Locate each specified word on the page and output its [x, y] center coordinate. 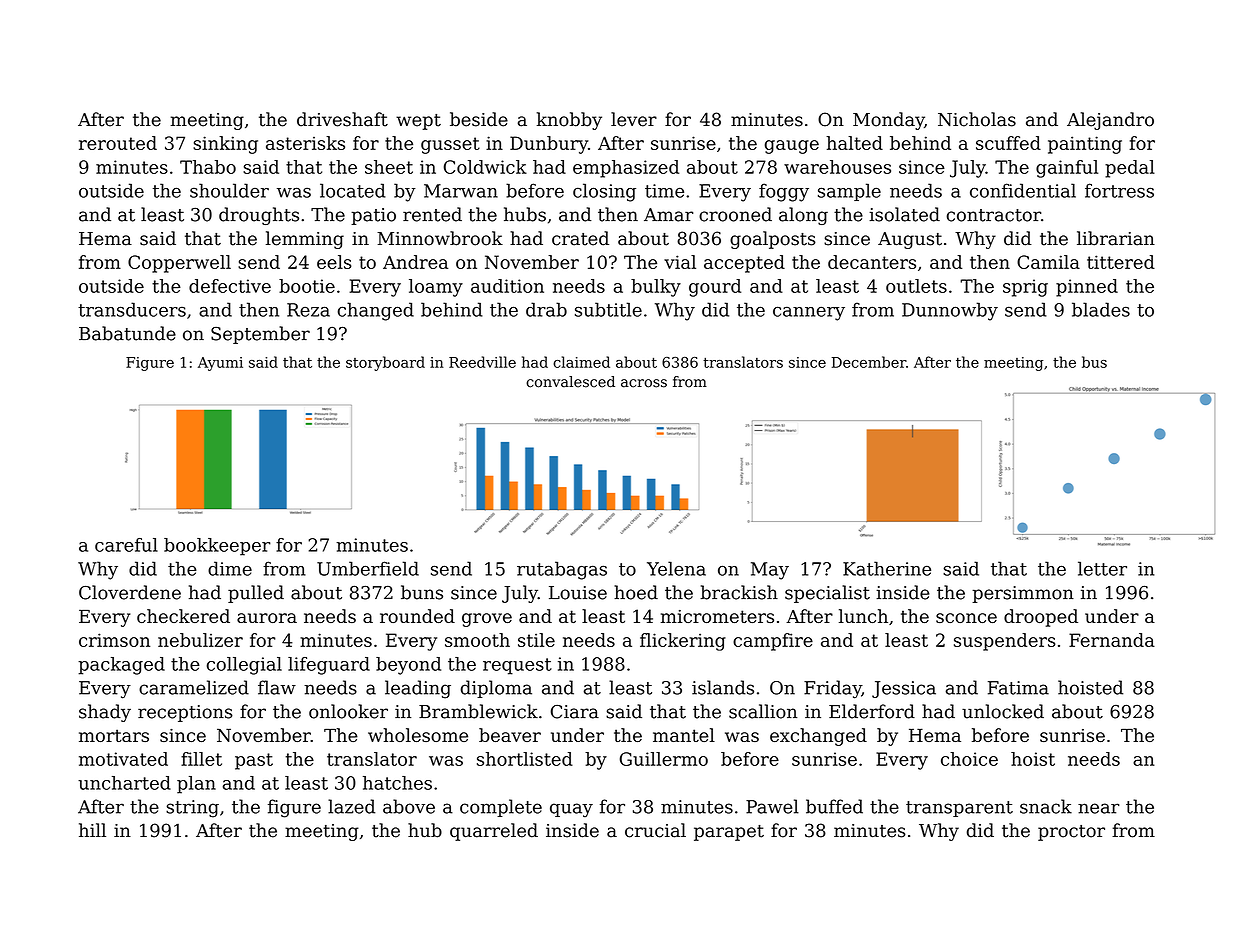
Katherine [887, 568]
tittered [1121, 262]
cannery [809, 314]
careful [126, 545]
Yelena [676, 568]
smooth [477, 640]
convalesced [570, 382]
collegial [244, 666]
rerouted [118, 143]
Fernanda [1112, 640]
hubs [525, 214]
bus [1094, 362]
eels [334, 262]
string [192, 809]
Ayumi [220, 364]
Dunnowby [950, 311]
